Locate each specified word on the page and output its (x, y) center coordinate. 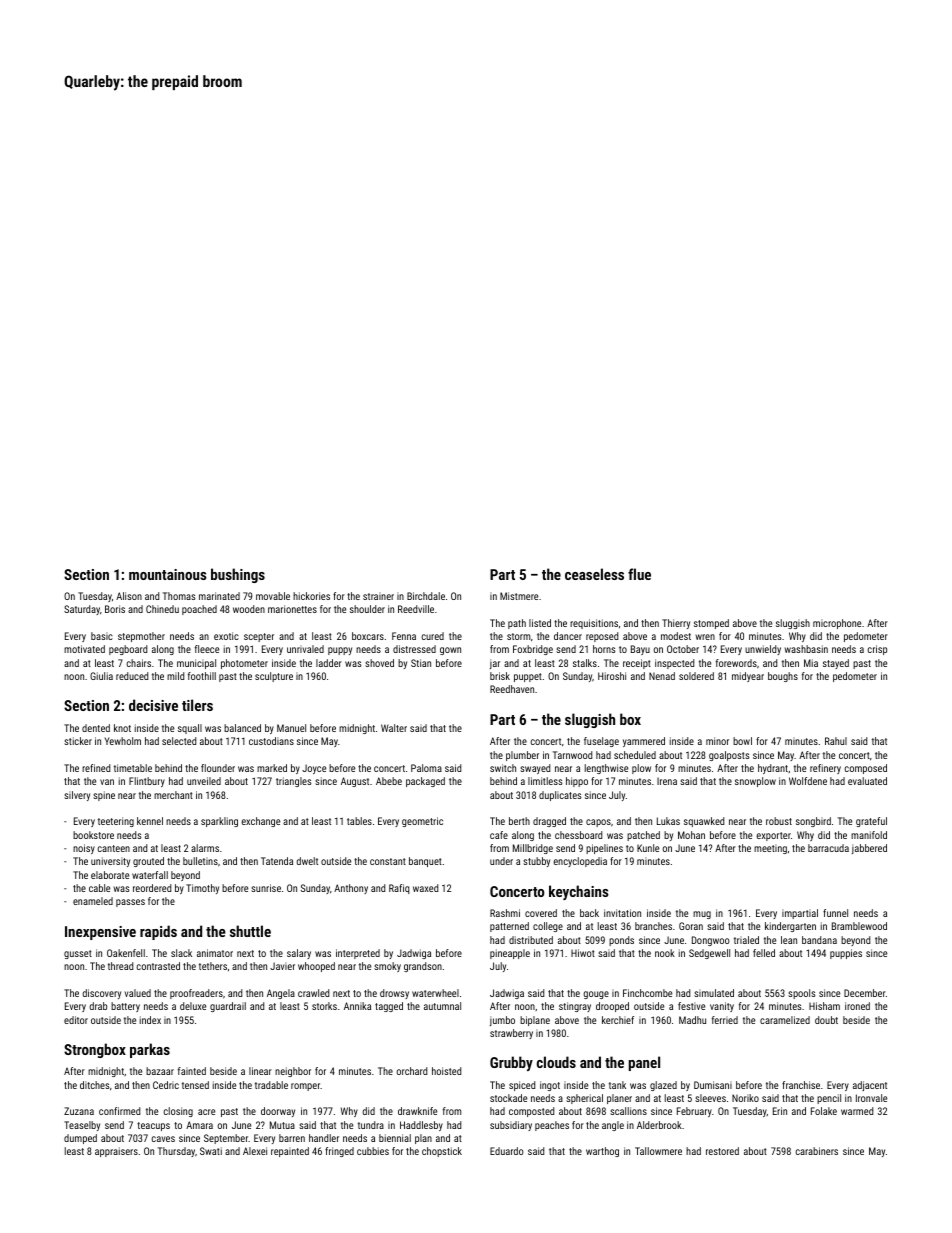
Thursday (176, 1152)
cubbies (373, 1151)
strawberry (511, 1034)
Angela (281, 994)
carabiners (816, 1151)
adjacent (870, 1086)
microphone (837, 624)
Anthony (351, 889)
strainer (378, 596)
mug (702, 915)
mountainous (168, 574)
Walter (394, 728)
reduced (132, 676)
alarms (205, 848)
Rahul (836, 741)
